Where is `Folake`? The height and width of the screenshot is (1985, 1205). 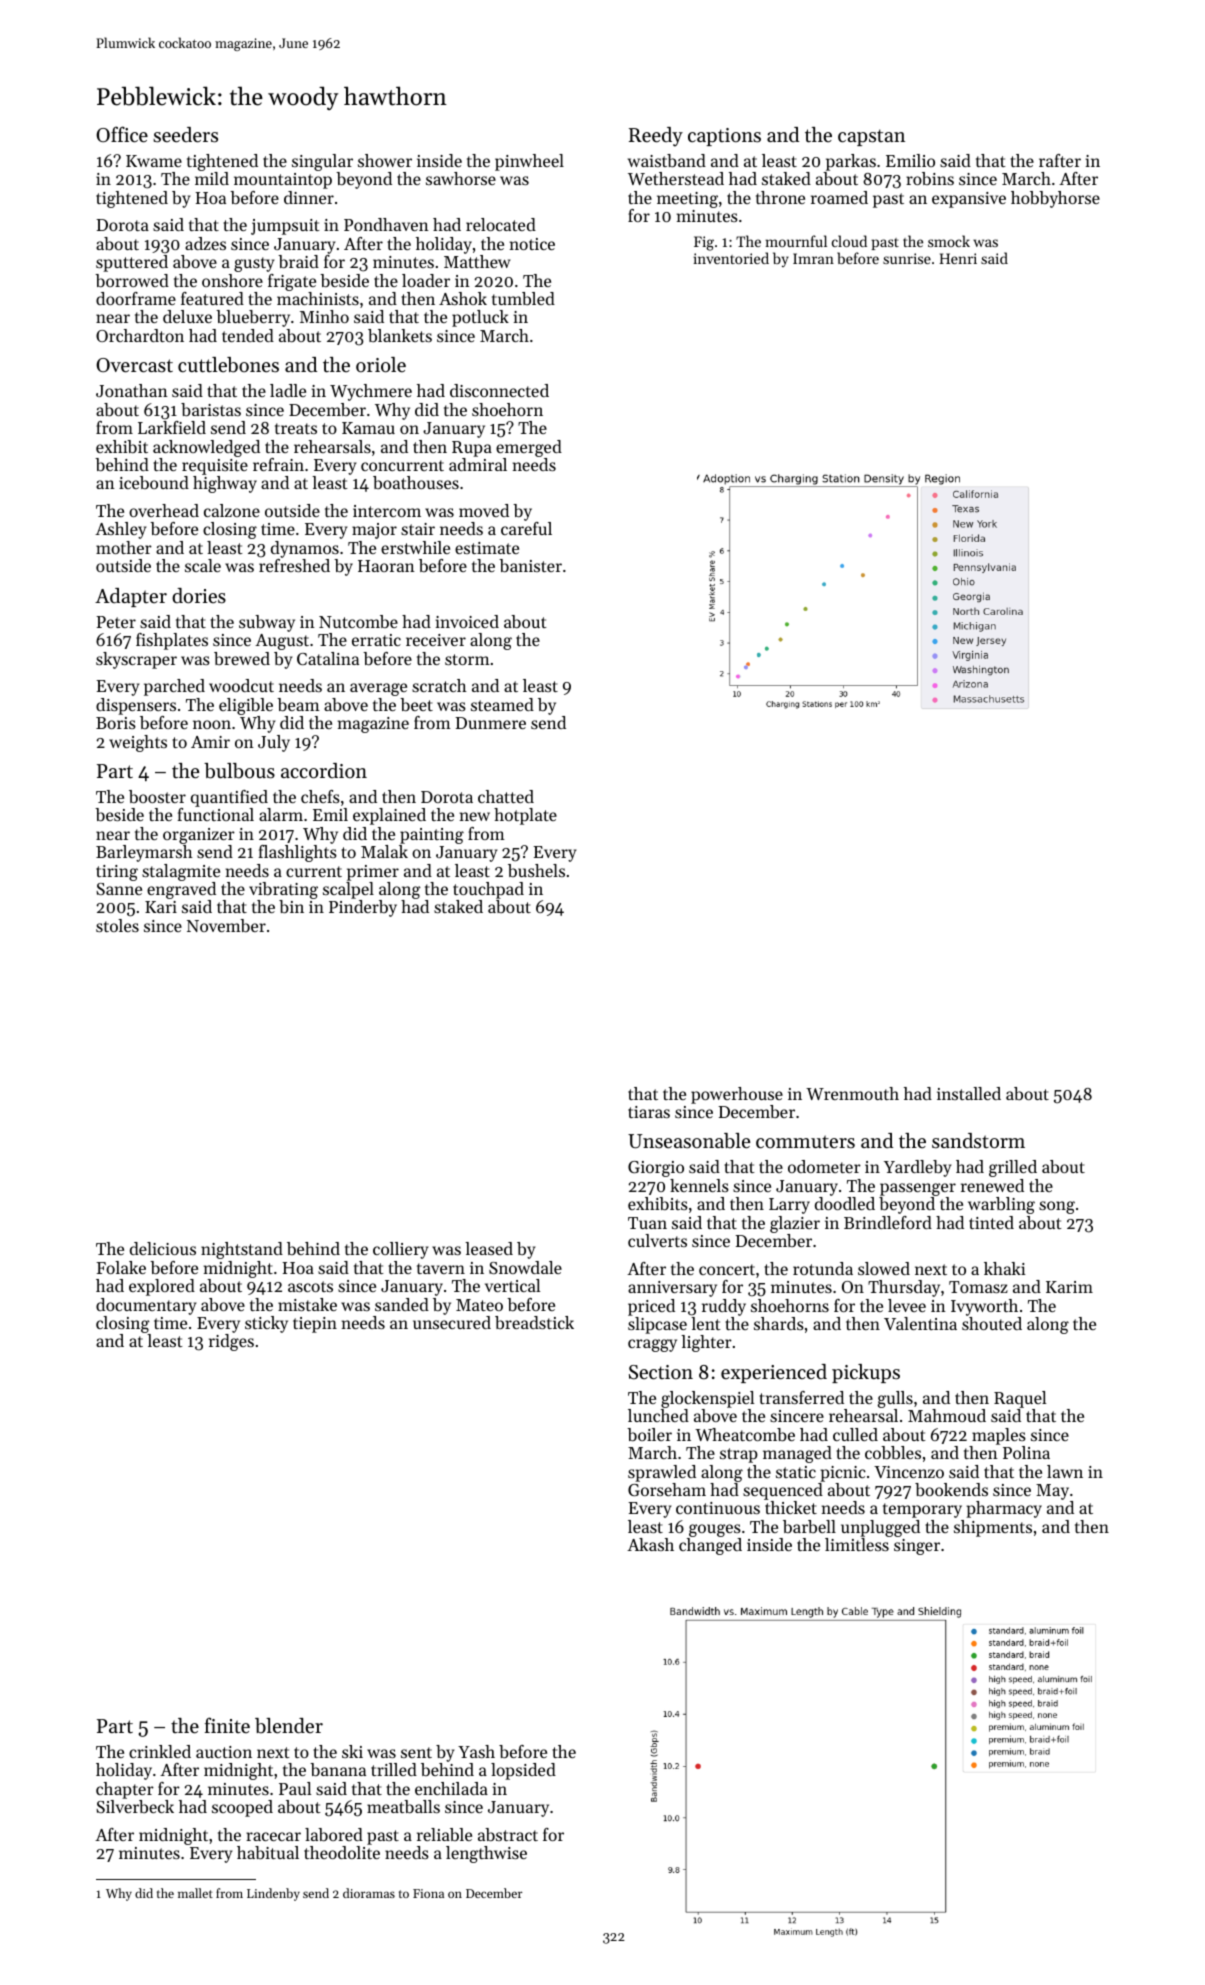 Folake is located at coordinates (121, 1267).
